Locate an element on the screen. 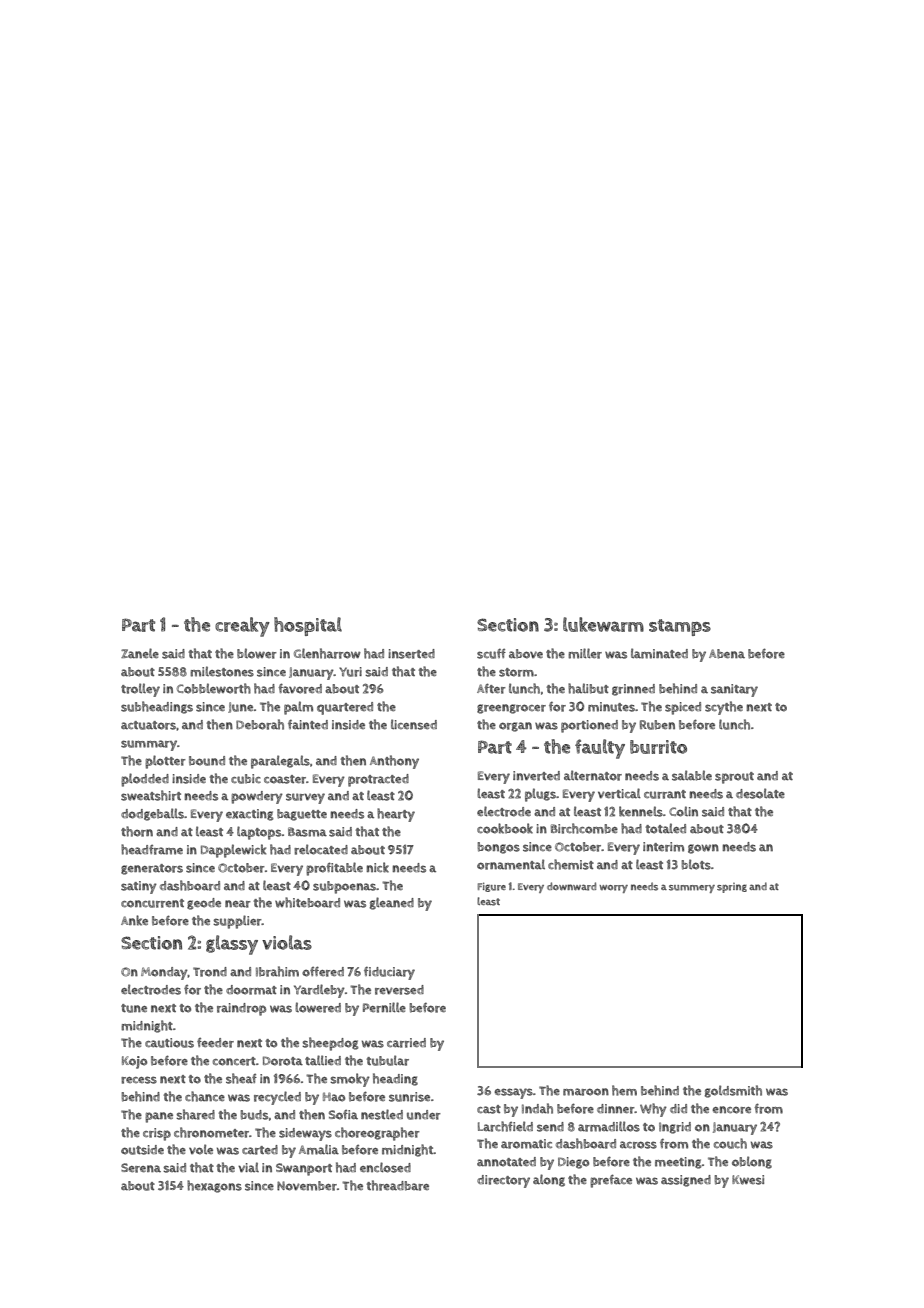 The width and height of the screenshot is (924, 1308). maroon is located at coordinates (586, 1092).
